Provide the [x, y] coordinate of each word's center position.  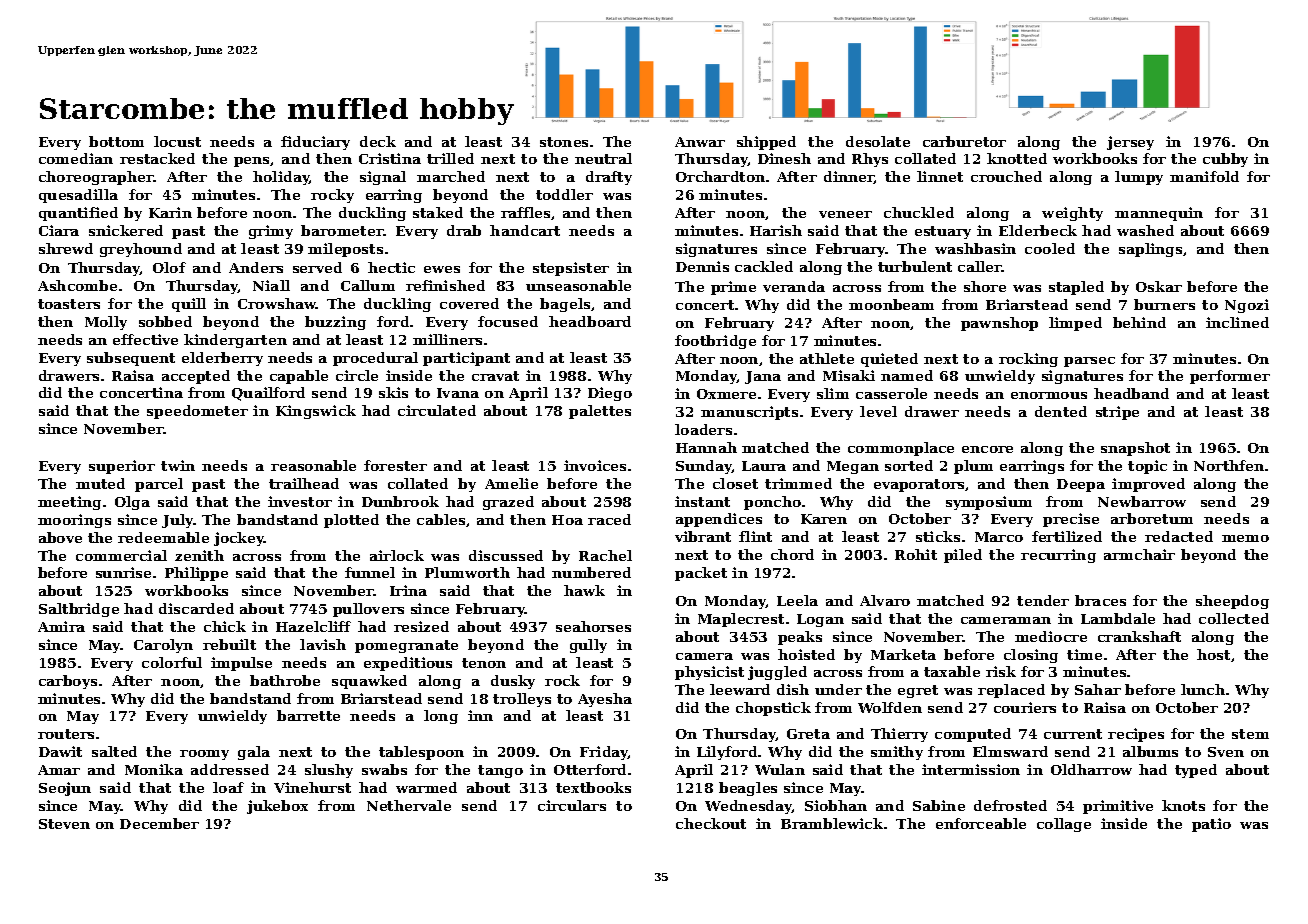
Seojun [65, 789]
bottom [116, 141]
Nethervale [409, 805]
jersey [1130, 143]
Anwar [700, 142]
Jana [763, 377]
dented [1061, 411]
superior [122, 467]
